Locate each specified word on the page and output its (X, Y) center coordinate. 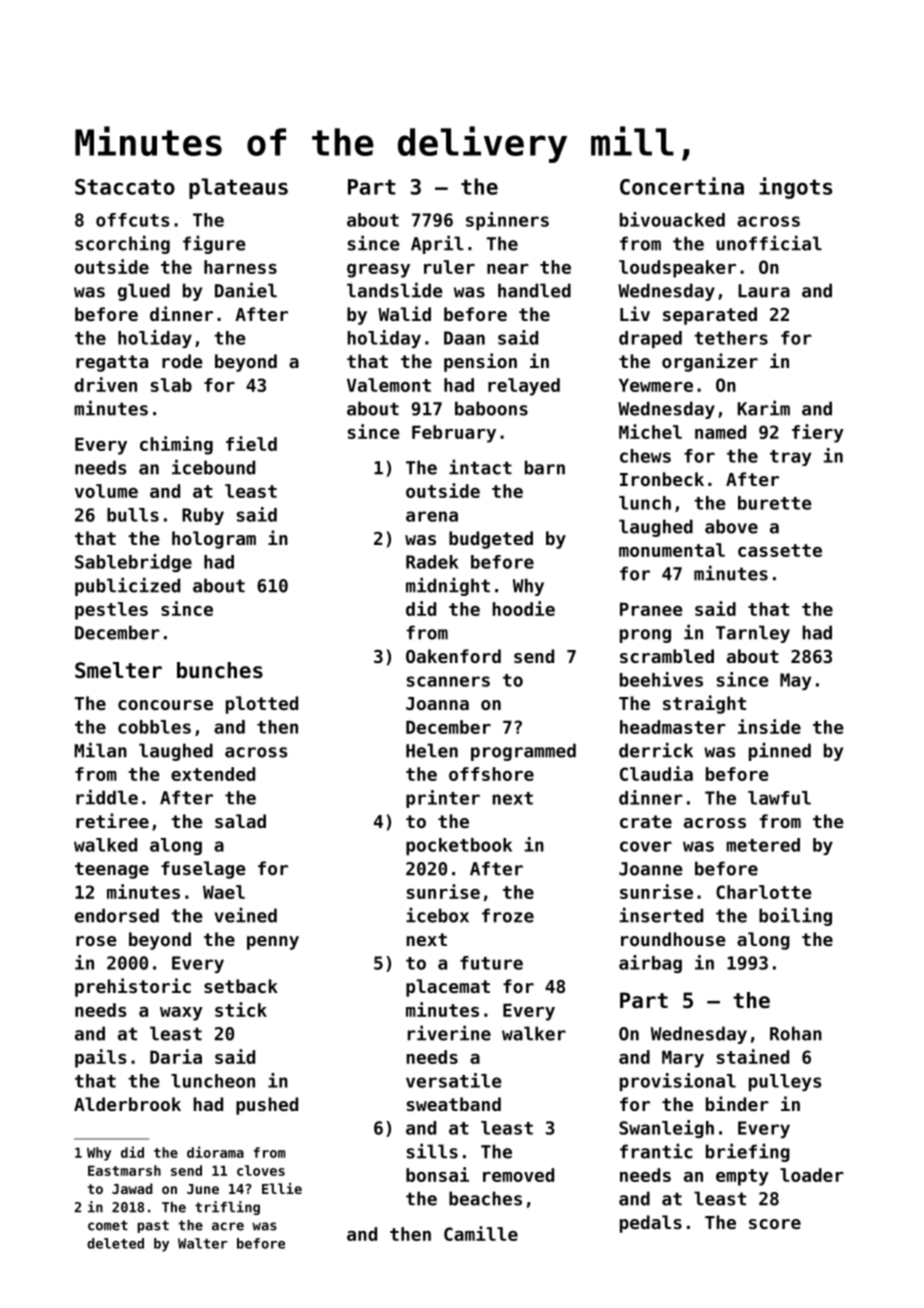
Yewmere (656, 385)
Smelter (118, 670)
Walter (202, 1243)
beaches (485, 1198)
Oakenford (453, 656)
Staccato (125, 187)
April (437, 244)
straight (704, 704)
